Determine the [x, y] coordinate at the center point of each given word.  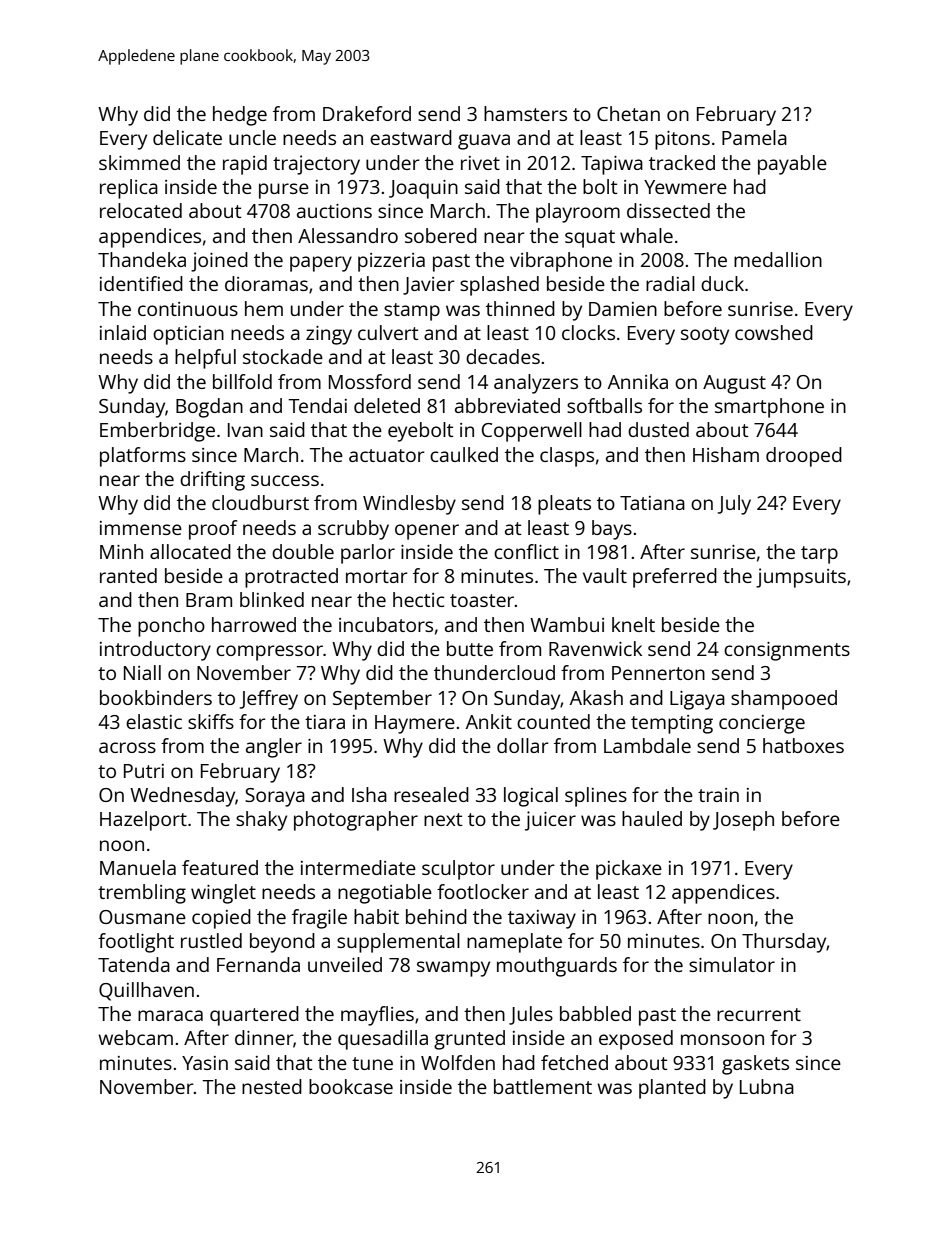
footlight [136, 943]
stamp [412, 312]
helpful [205, 359]
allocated [190, 551]
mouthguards [557, 967]
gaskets [755, 1065]
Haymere [415, 724]
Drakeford [367, 113]
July [734, 505]
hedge [240, 116]
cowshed [774, 332]
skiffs [211, 721]
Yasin [205, 1063]
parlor [368, 554]
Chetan [628, 113]
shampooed [784, 700]
